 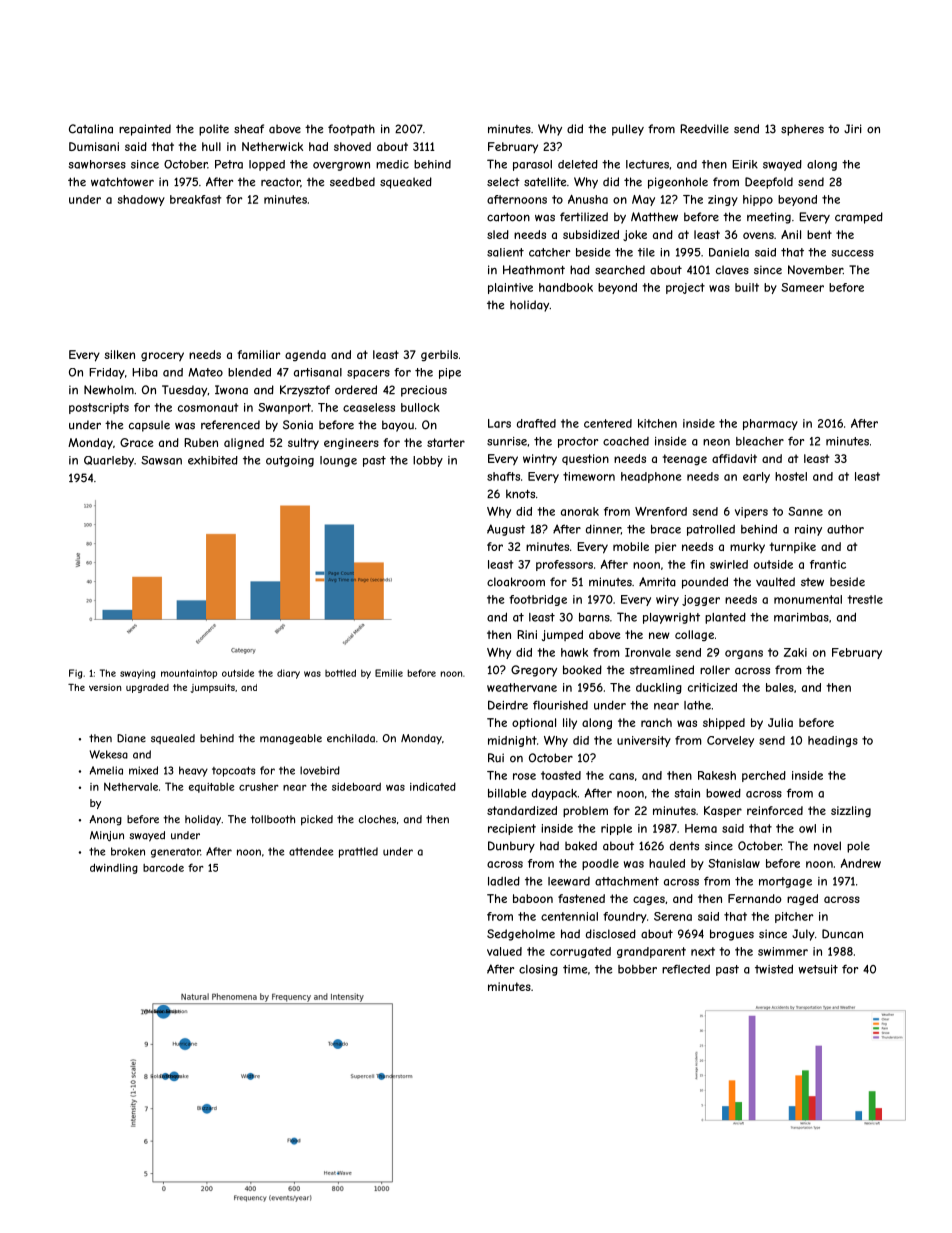 What do you see at coordinates (105, 687) in the document?
I see `version` at bounding box center [105, 687].
